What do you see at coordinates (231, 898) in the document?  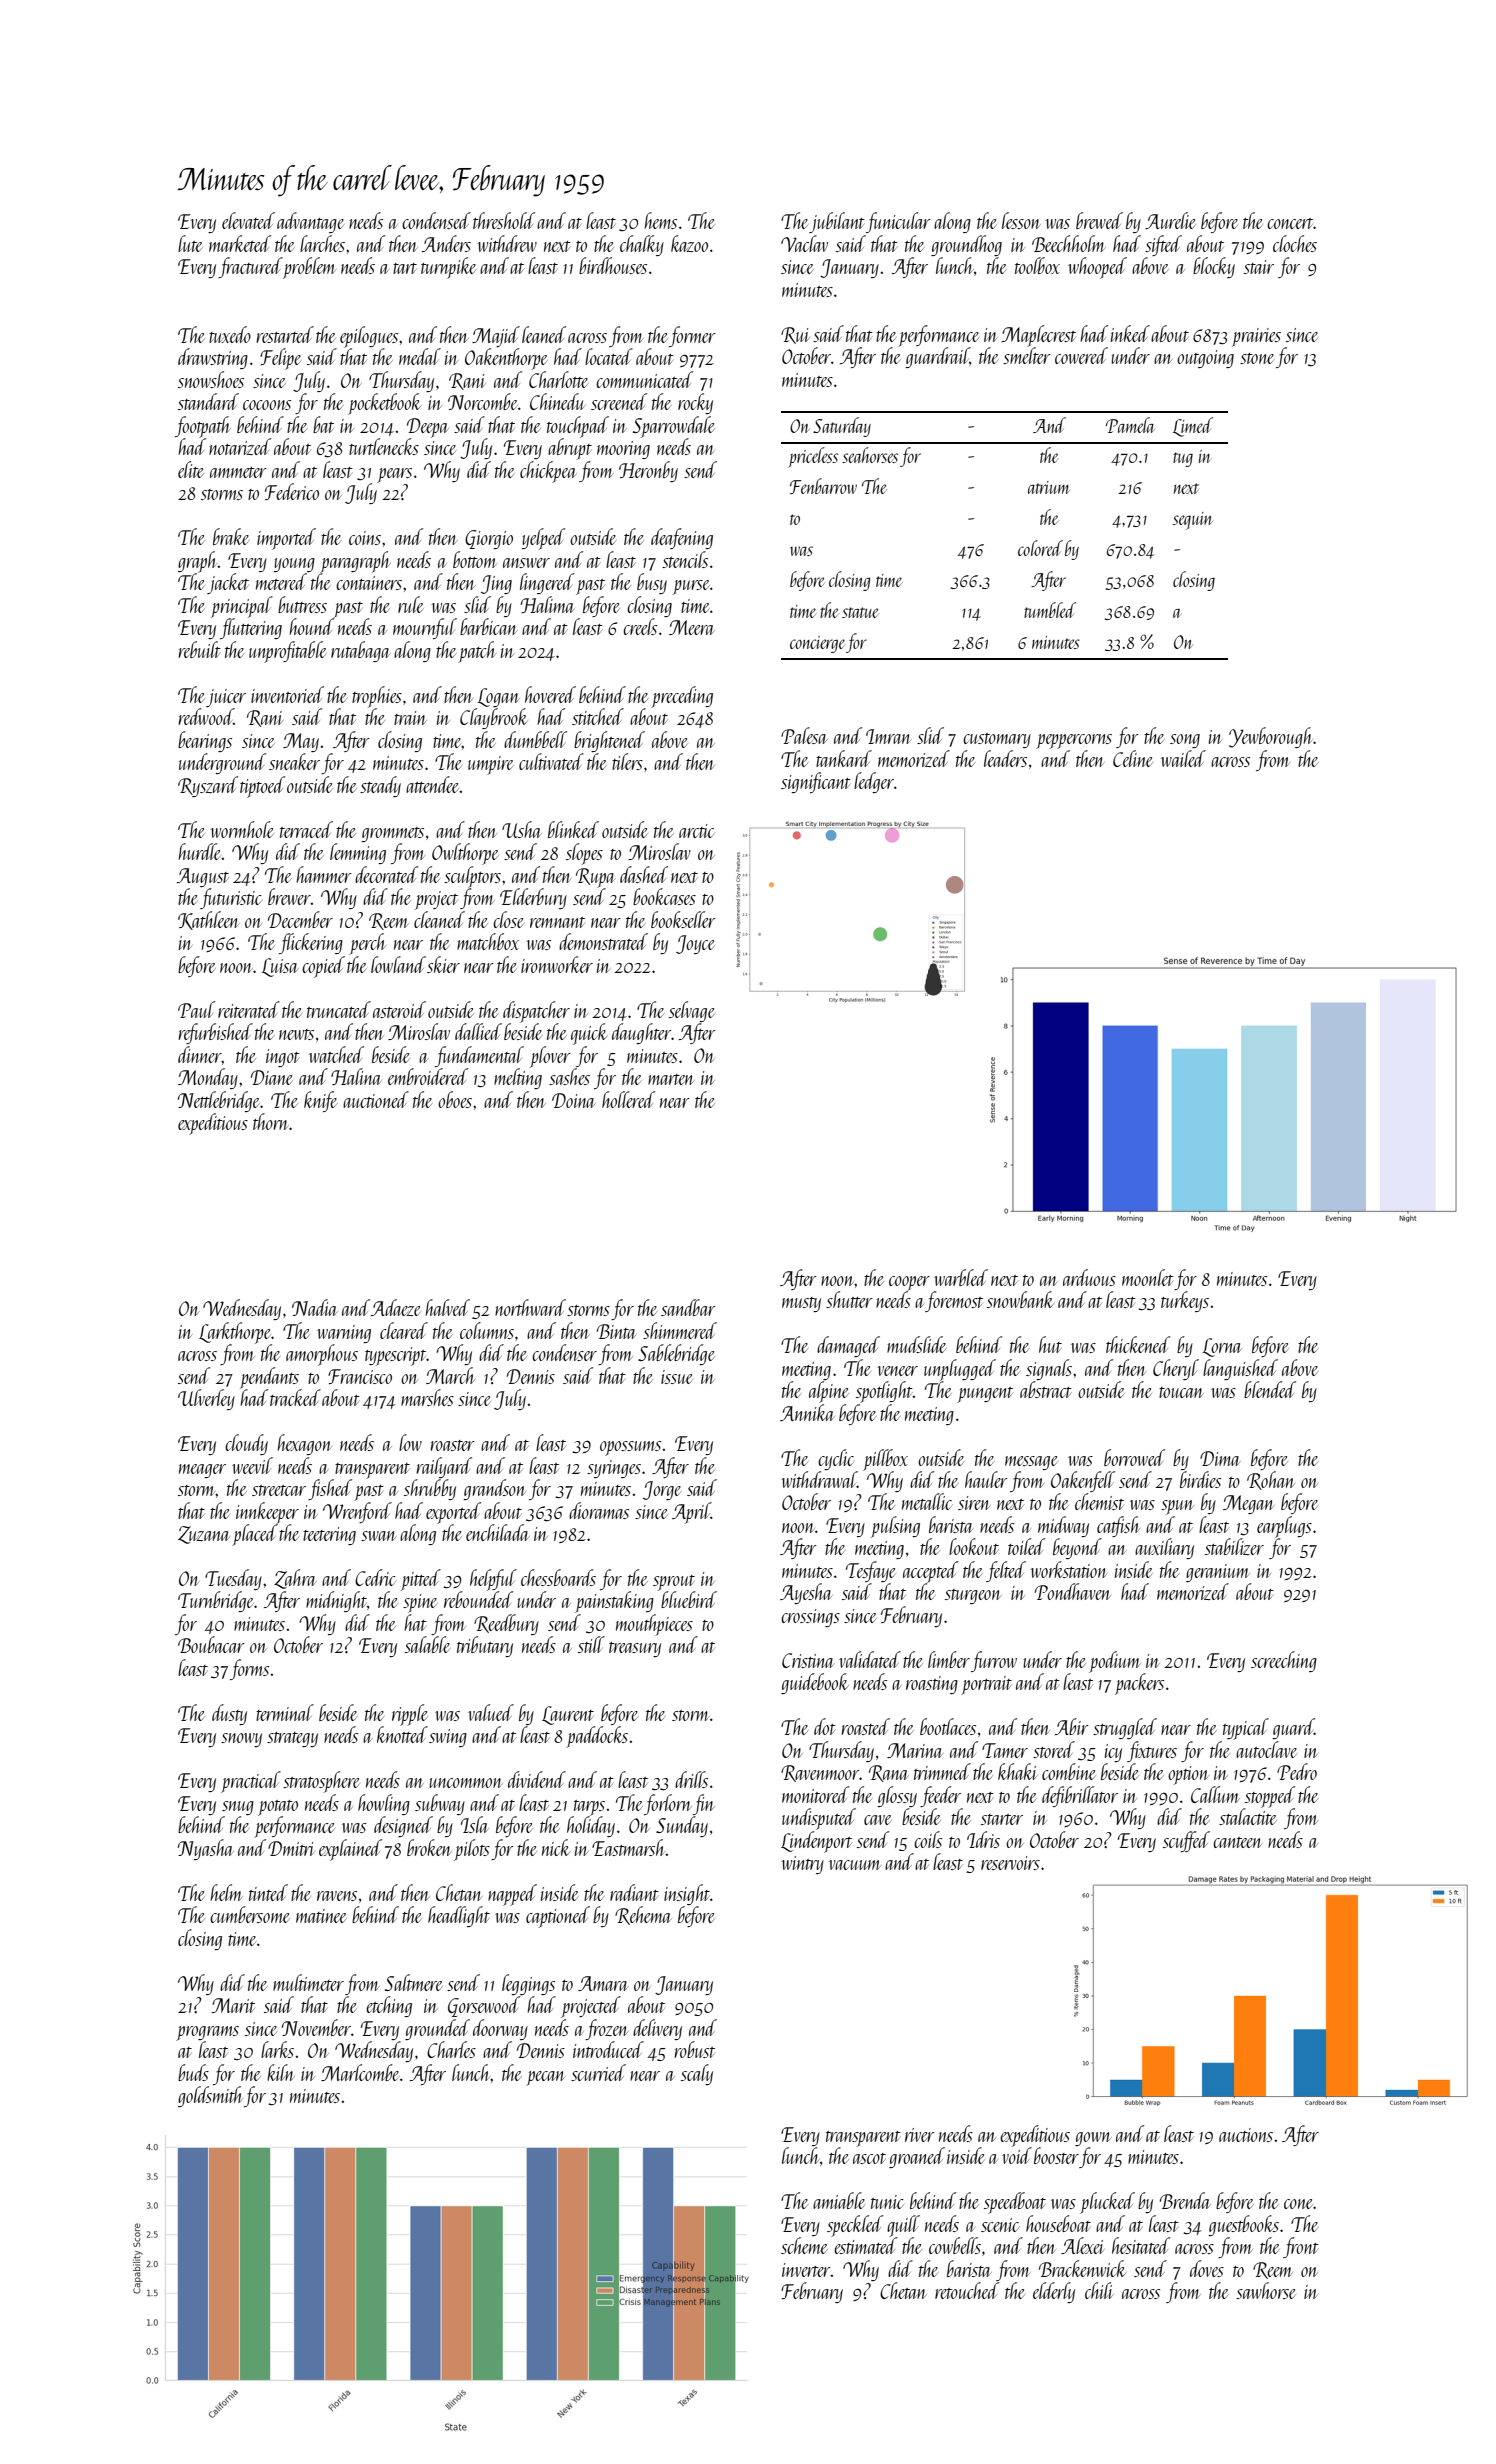 I see `futuristic` at bounding box center [231, 898].
